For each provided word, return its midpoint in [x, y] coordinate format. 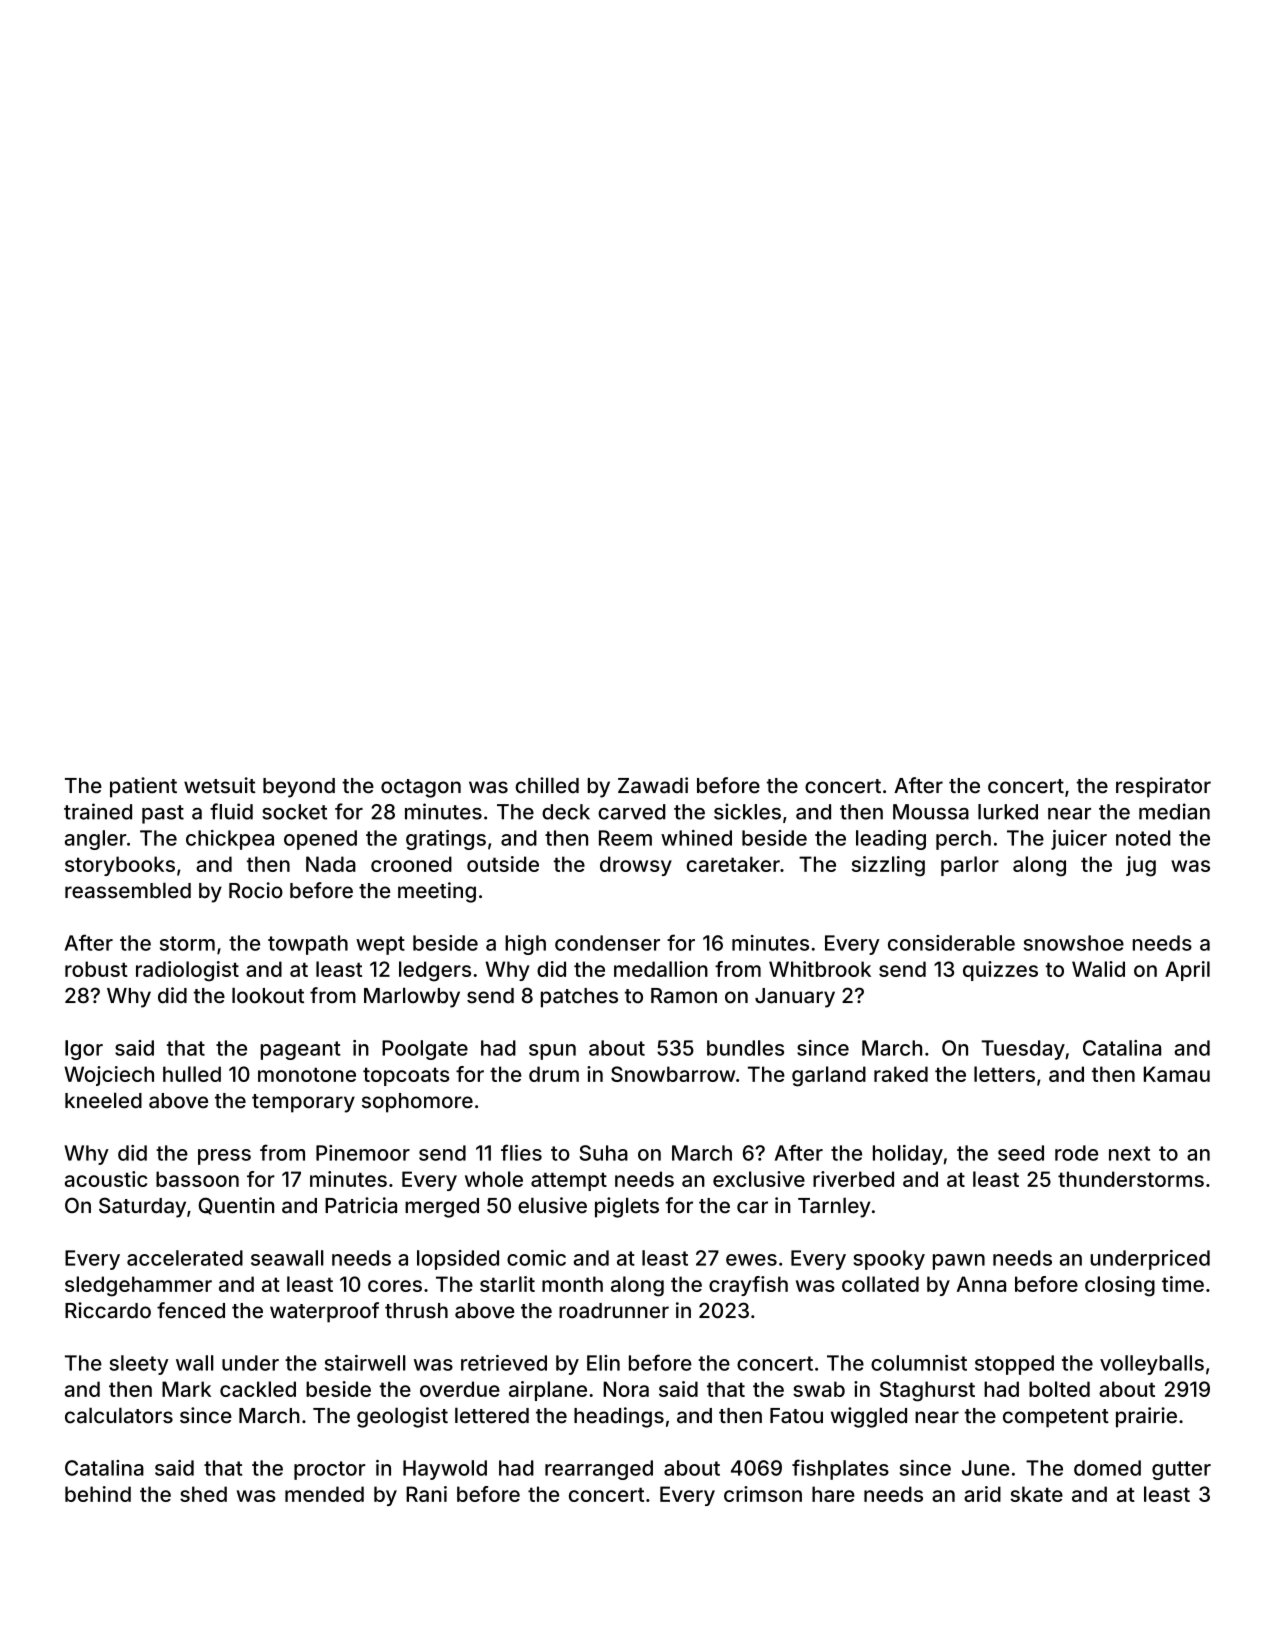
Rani [426, 1494]
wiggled [869, 1417]
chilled [547, 785]
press [224, 1157]
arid [982, 1494]
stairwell [365, 1363]
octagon [421, 788]
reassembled [128, 890]
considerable [951, 943]
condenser [607, 943]
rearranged [599, 1470]
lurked [1008, 812]
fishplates [840, 1469]
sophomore [417, 1103]
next [1129, 1153]
